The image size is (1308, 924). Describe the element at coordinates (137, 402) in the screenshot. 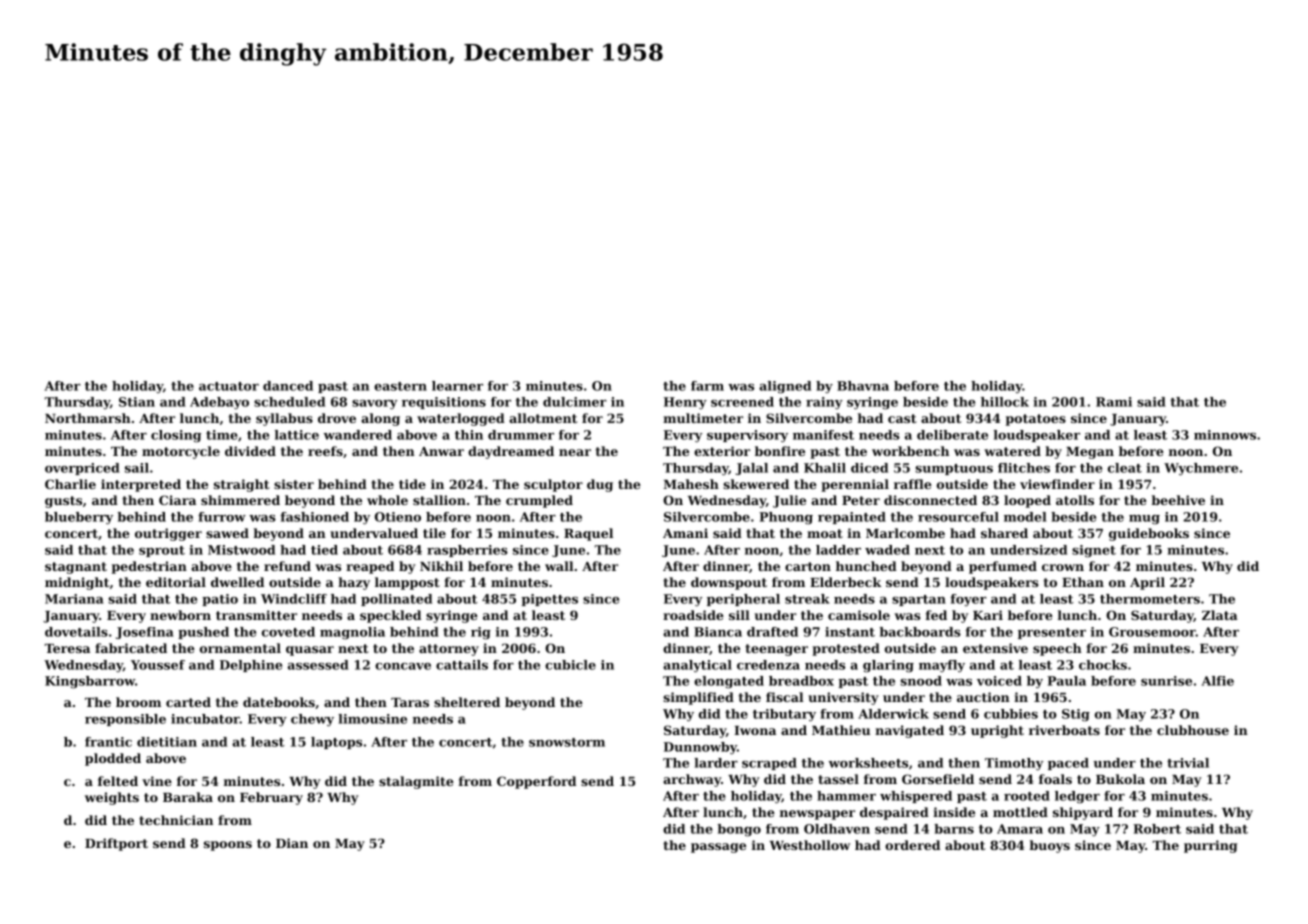

I see `Stian` at that location.
